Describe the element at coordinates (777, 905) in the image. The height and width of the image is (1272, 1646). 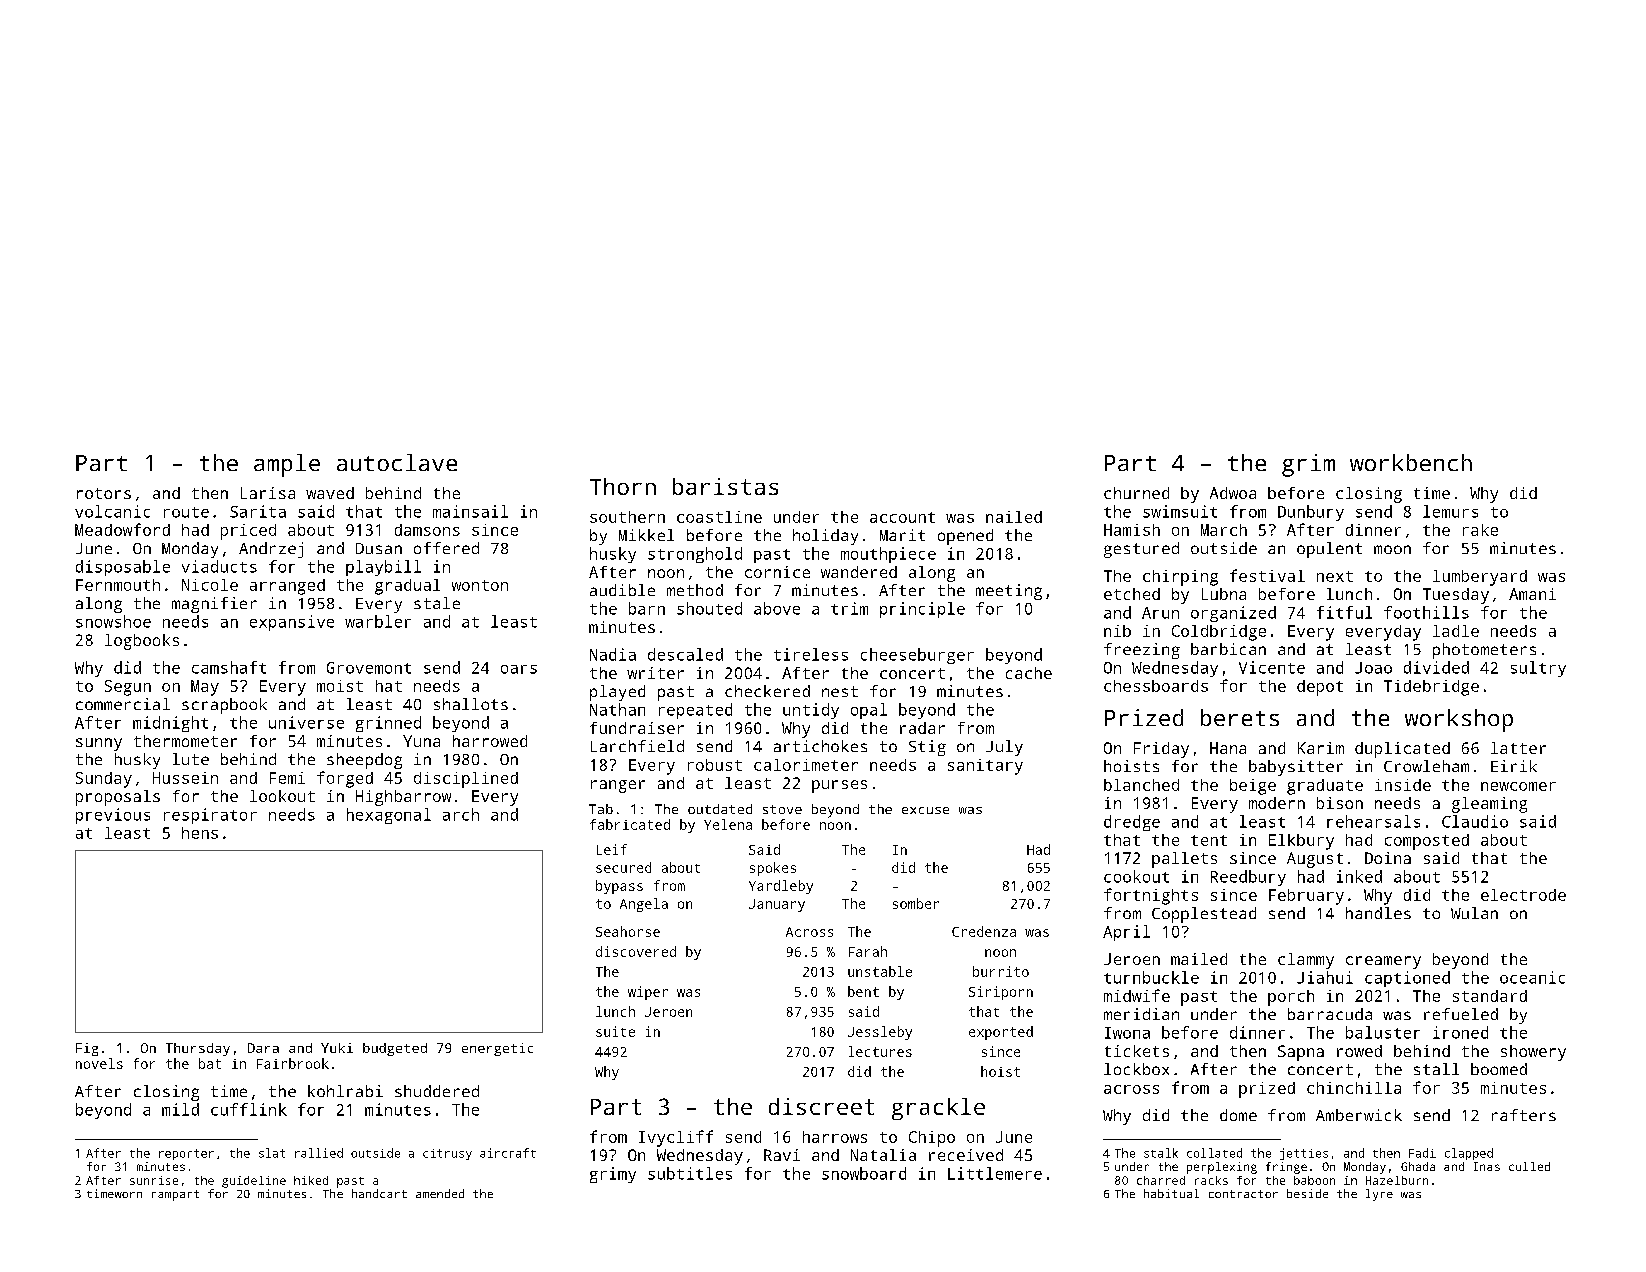
I see `January` at that location.
